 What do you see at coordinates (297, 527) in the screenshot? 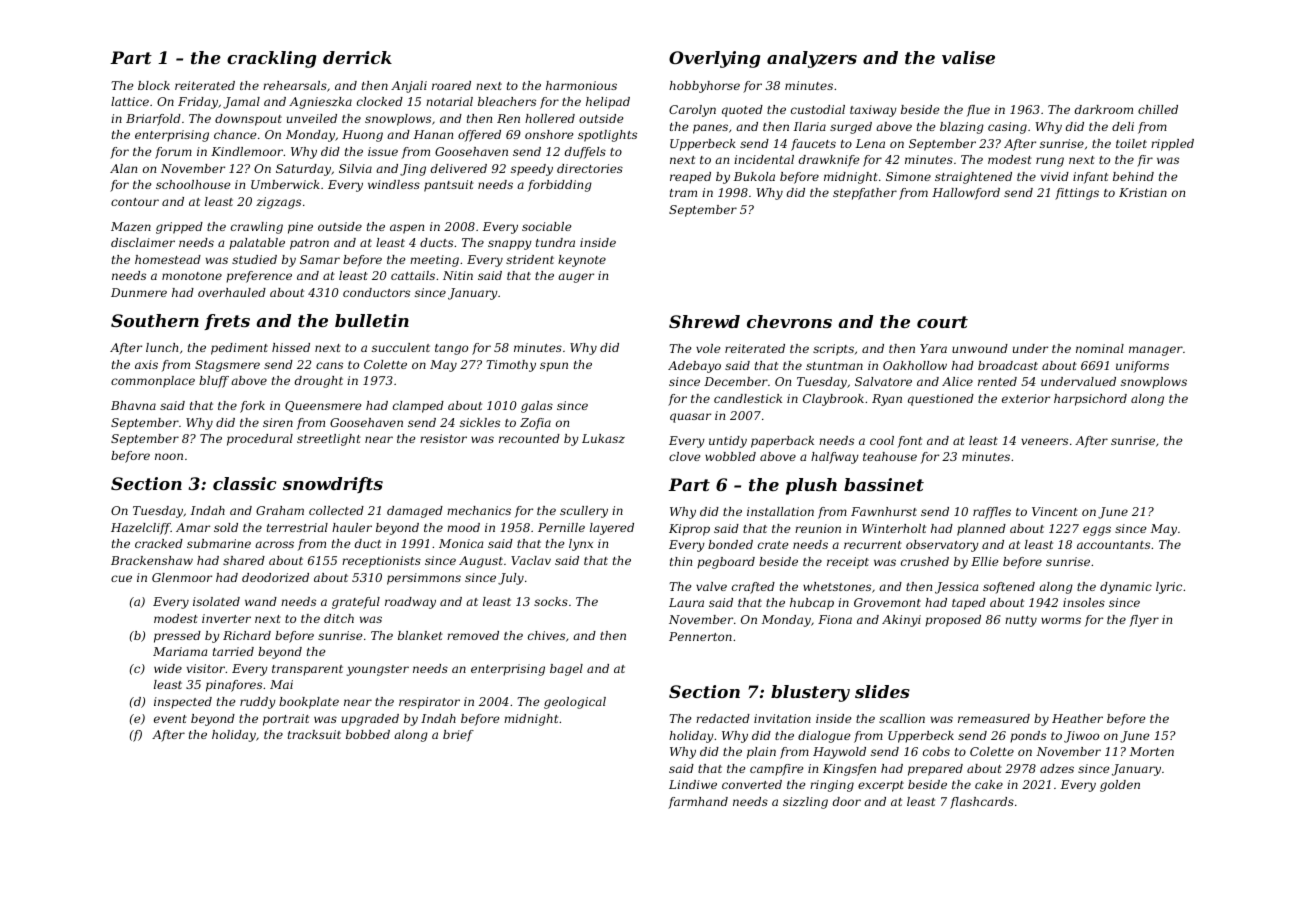
I see `terrestrial` at bounding box center [297, 527].
